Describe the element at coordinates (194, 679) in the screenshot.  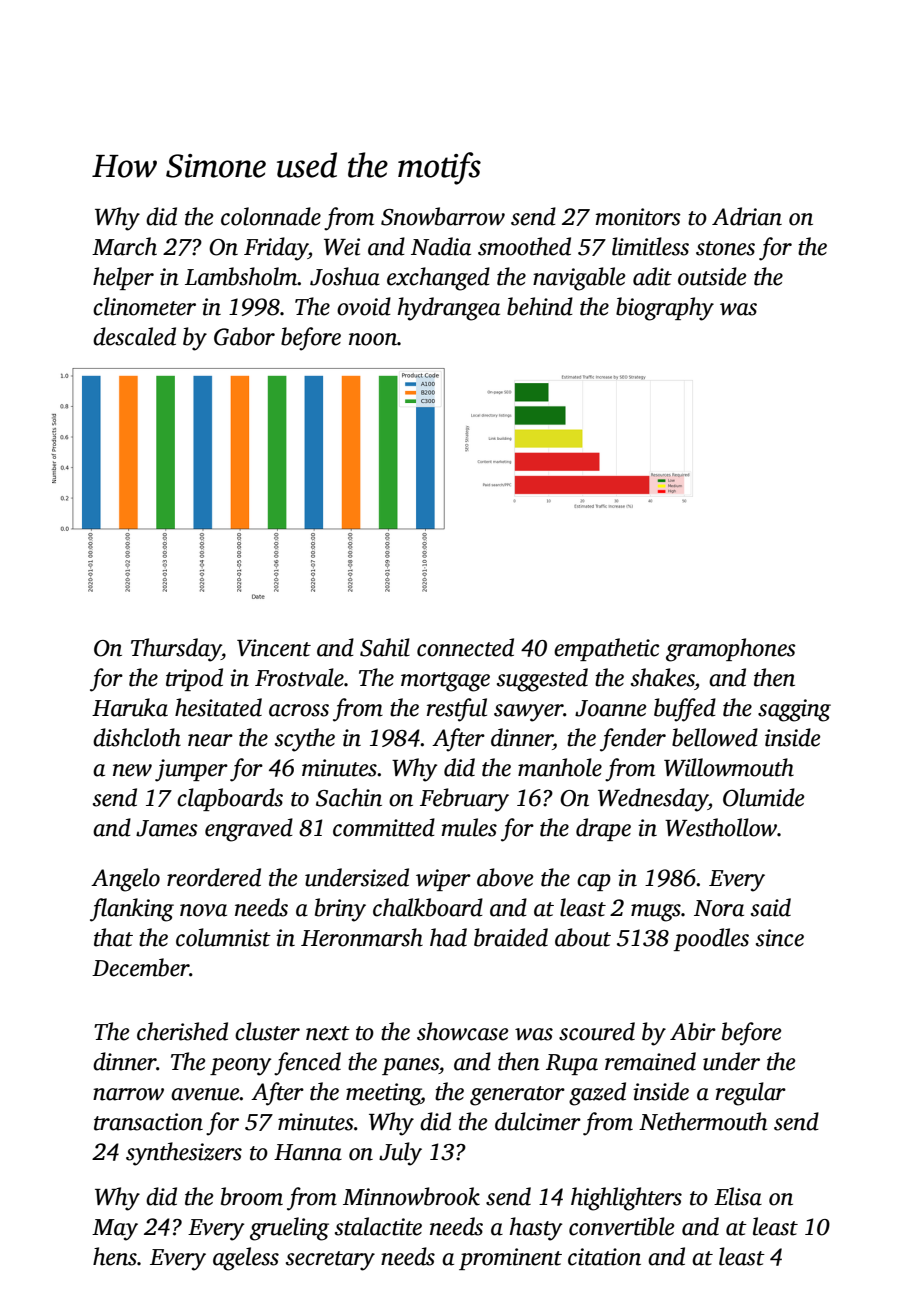
I see `tripod` at that location.
